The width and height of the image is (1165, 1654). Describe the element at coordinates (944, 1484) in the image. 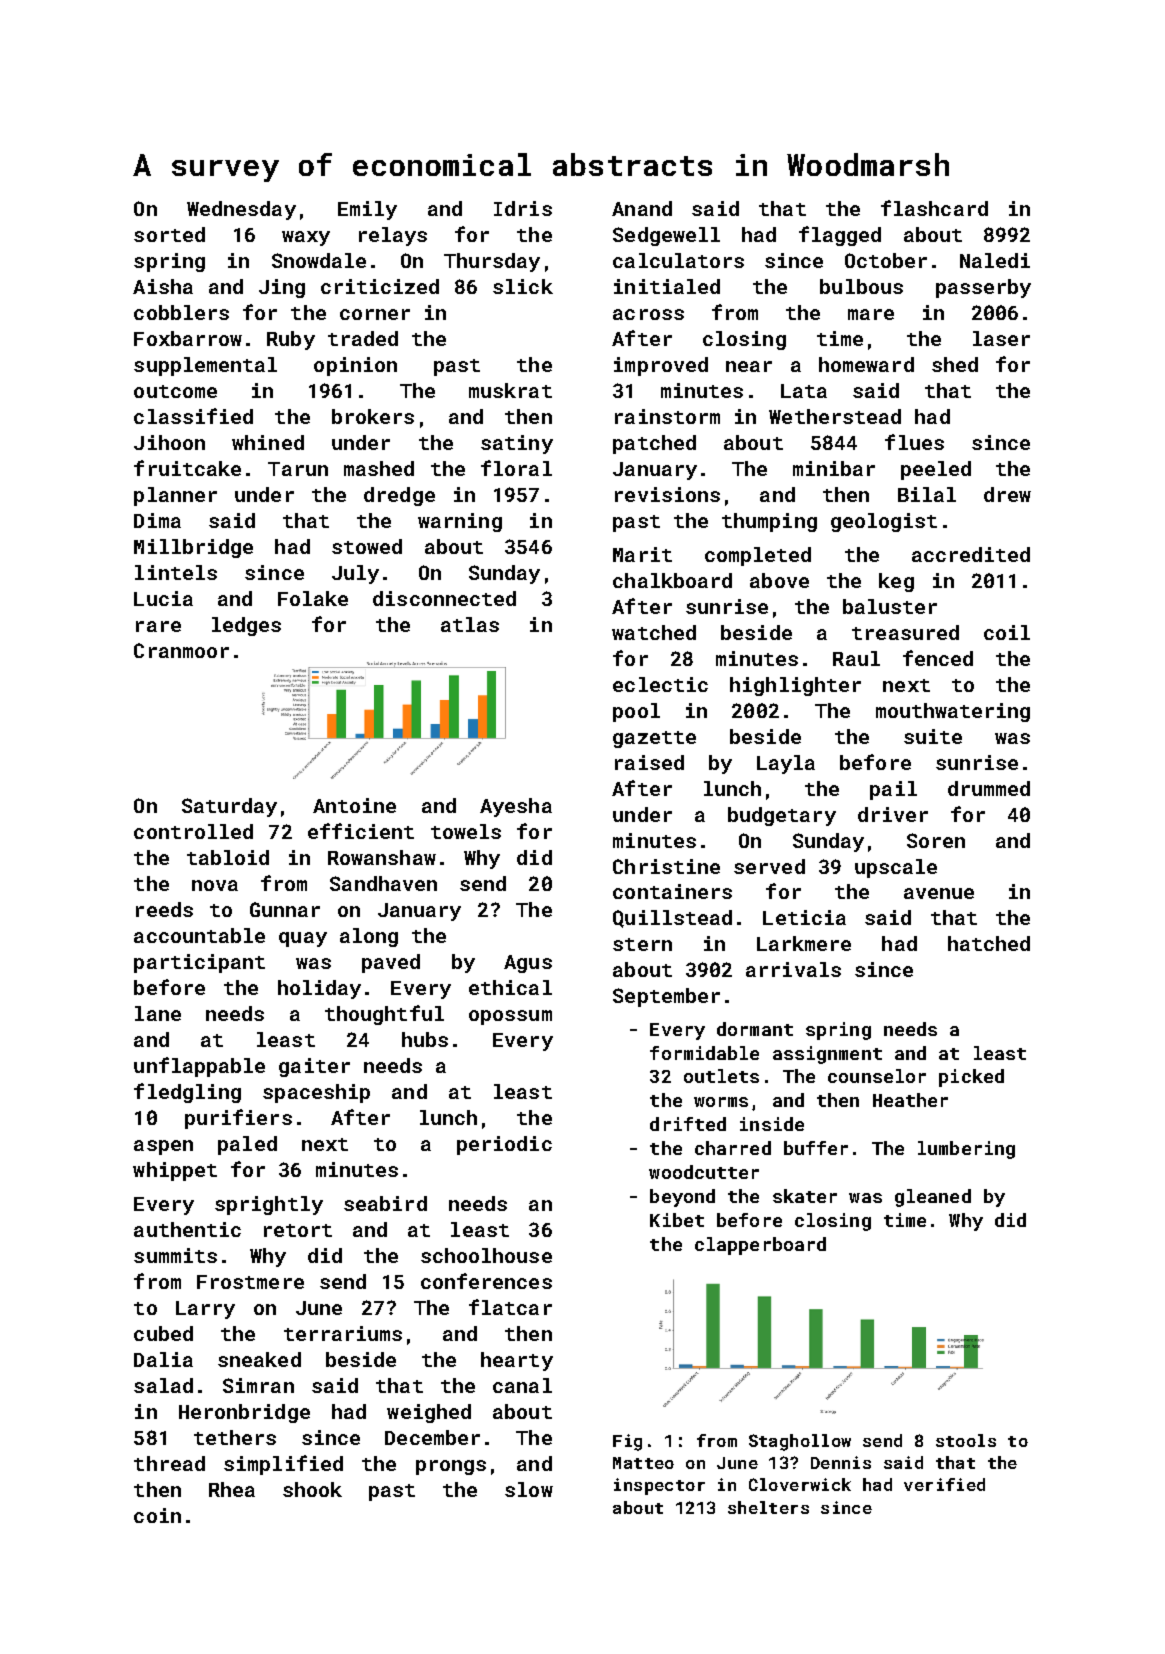

I see `verified` at that location.
